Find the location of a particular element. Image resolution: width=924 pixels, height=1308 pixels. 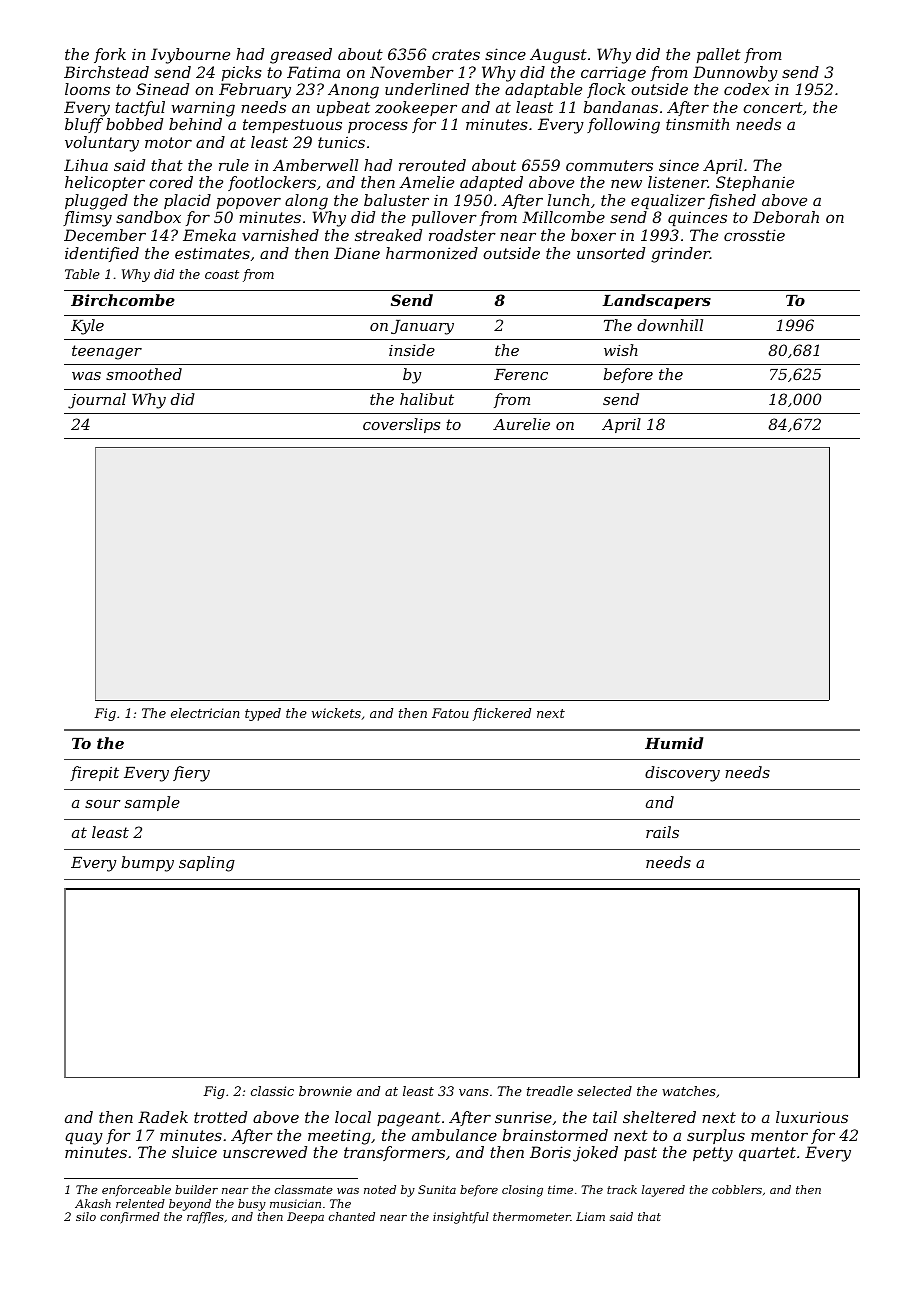

journal is located at coordinates (97, 401).
